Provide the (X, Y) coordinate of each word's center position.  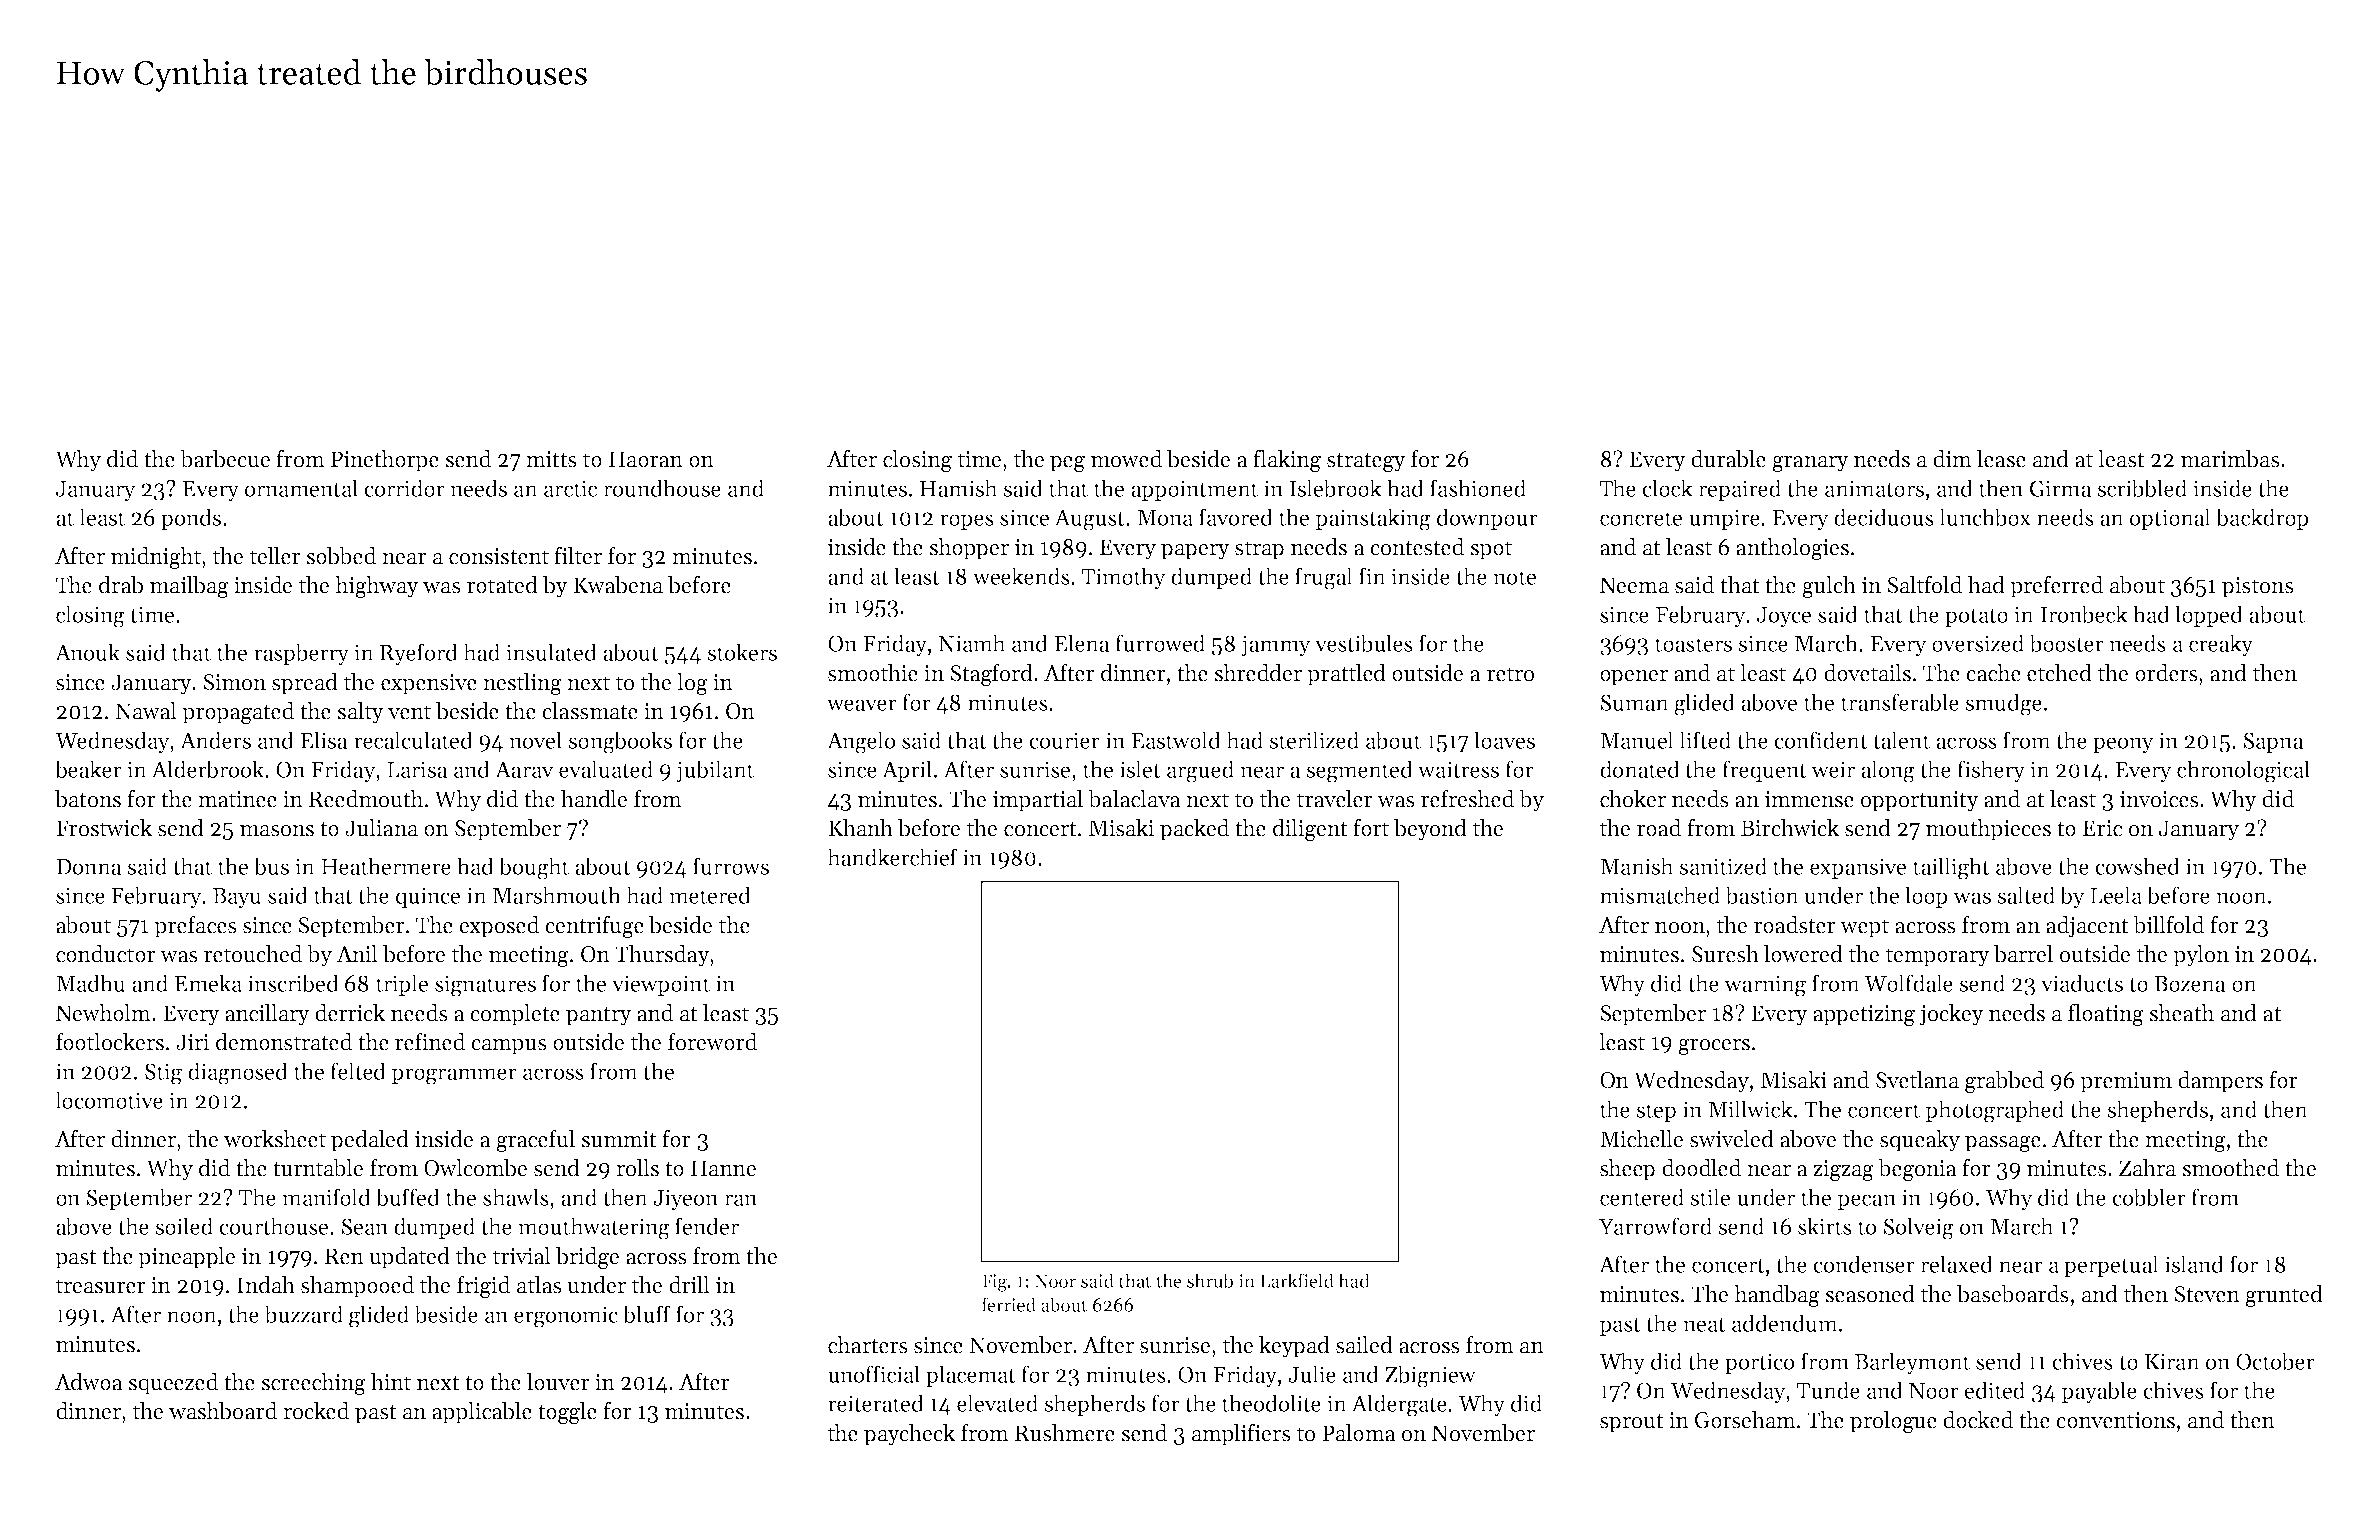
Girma (2061, 488)
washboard (223, 1411)
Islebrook (1335, 488)
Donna (89, 867)
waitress (1458, 769)
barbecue (225, 459)
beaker (88, 769)
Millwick (1750, 1109)
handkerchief (892, 857)
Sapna (2273, 742)
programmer (454, 1076)
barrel (2023, 954)
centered (1642, 1197)
